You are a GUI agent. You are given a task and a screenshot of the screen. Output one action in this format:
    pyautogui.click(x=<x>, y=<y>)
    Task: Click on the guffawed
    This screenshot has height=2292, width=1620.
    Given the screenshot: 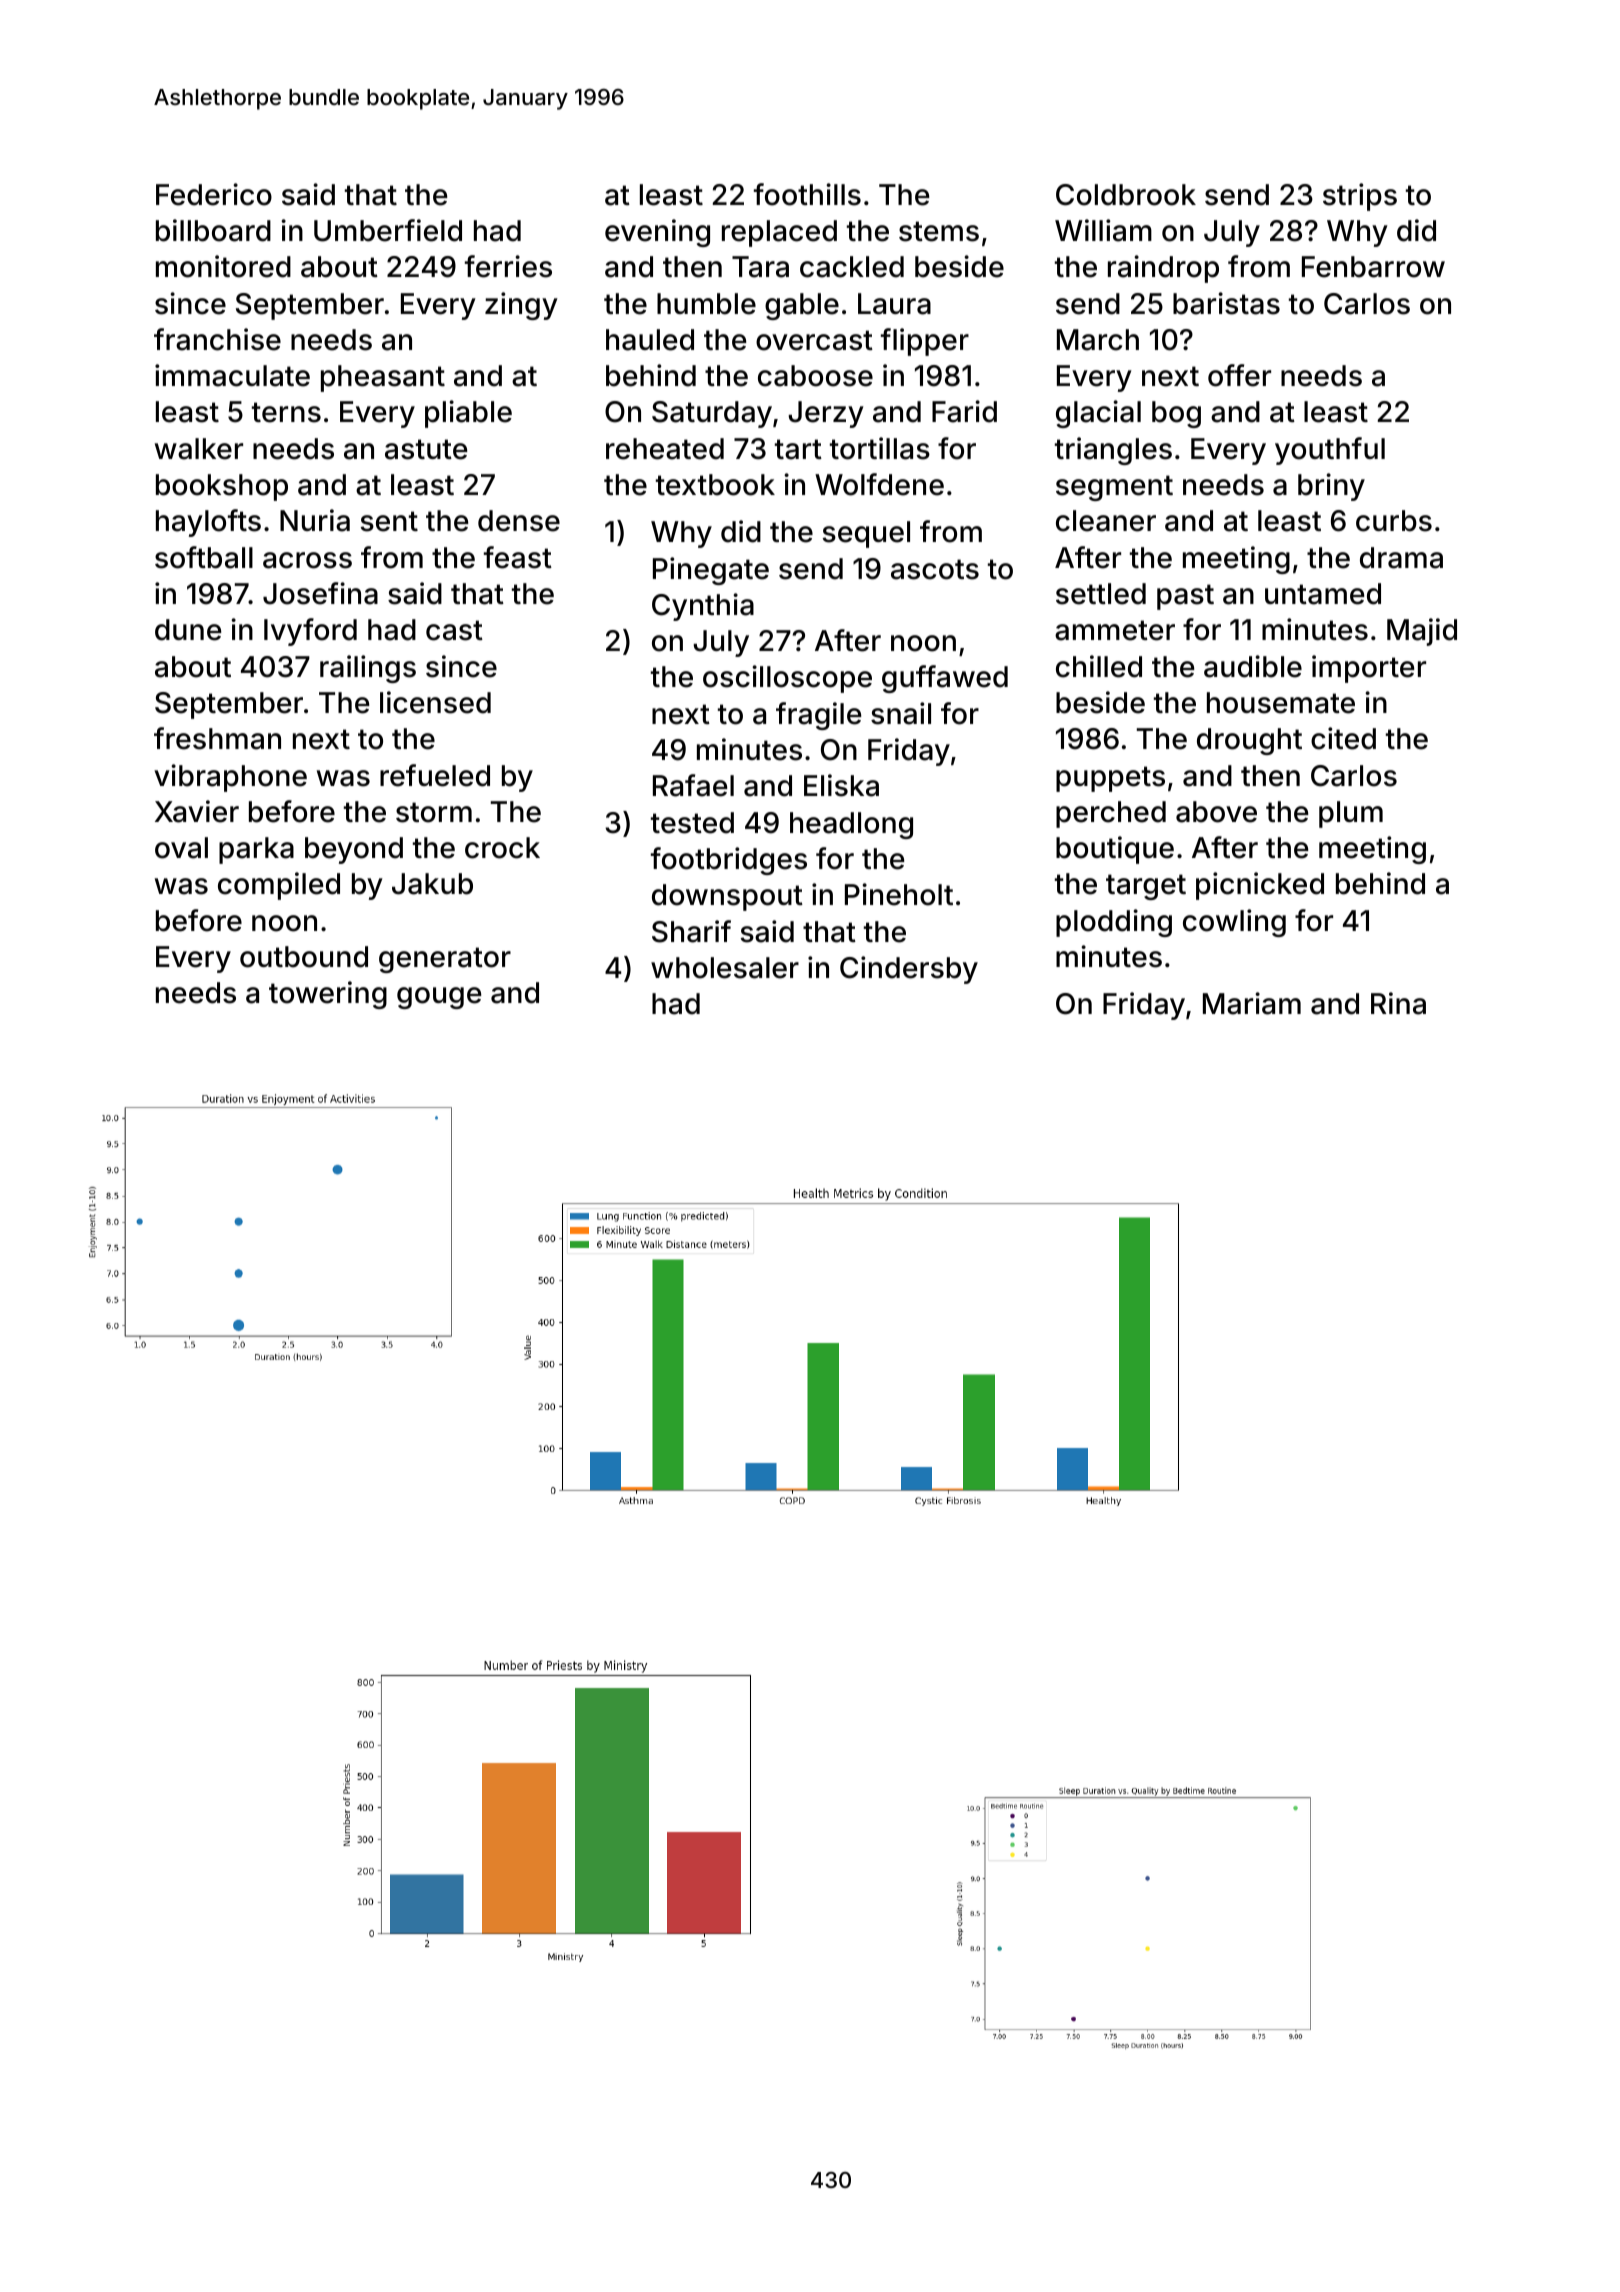 What is the action you would take?
    pyautogui.click(x=945, y=679)
